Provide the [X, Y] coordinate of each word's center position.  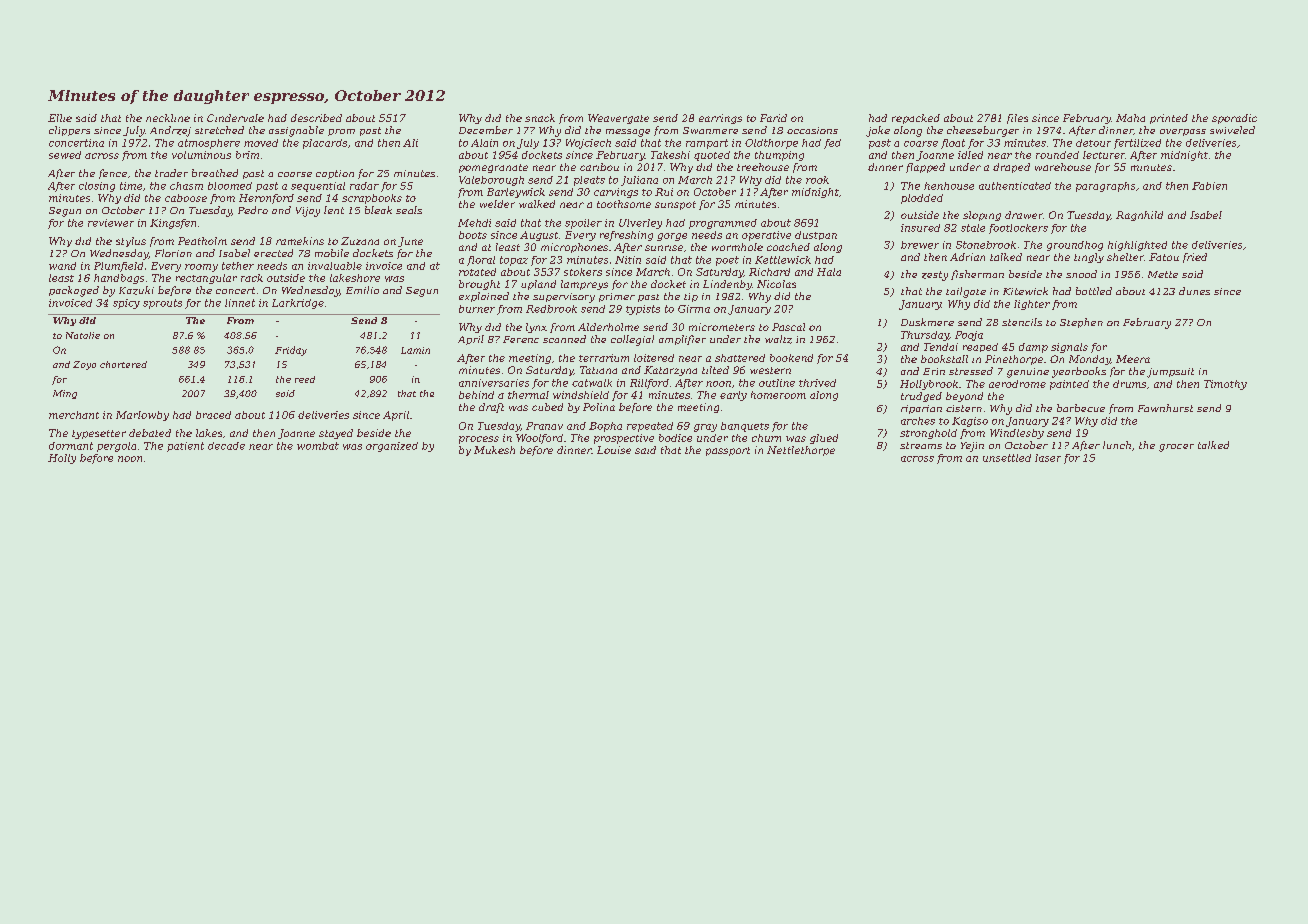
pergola [116, 447]
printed [1169, 119]
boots [473, 235]
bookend [791, 358]
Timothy [1225, 385]
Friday [291, 351]
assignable [296, 131]
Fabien [1209, 186]
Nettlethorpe [801, 451]
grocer [1176, 448]
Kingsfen [173, 224]
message [628, 133]
